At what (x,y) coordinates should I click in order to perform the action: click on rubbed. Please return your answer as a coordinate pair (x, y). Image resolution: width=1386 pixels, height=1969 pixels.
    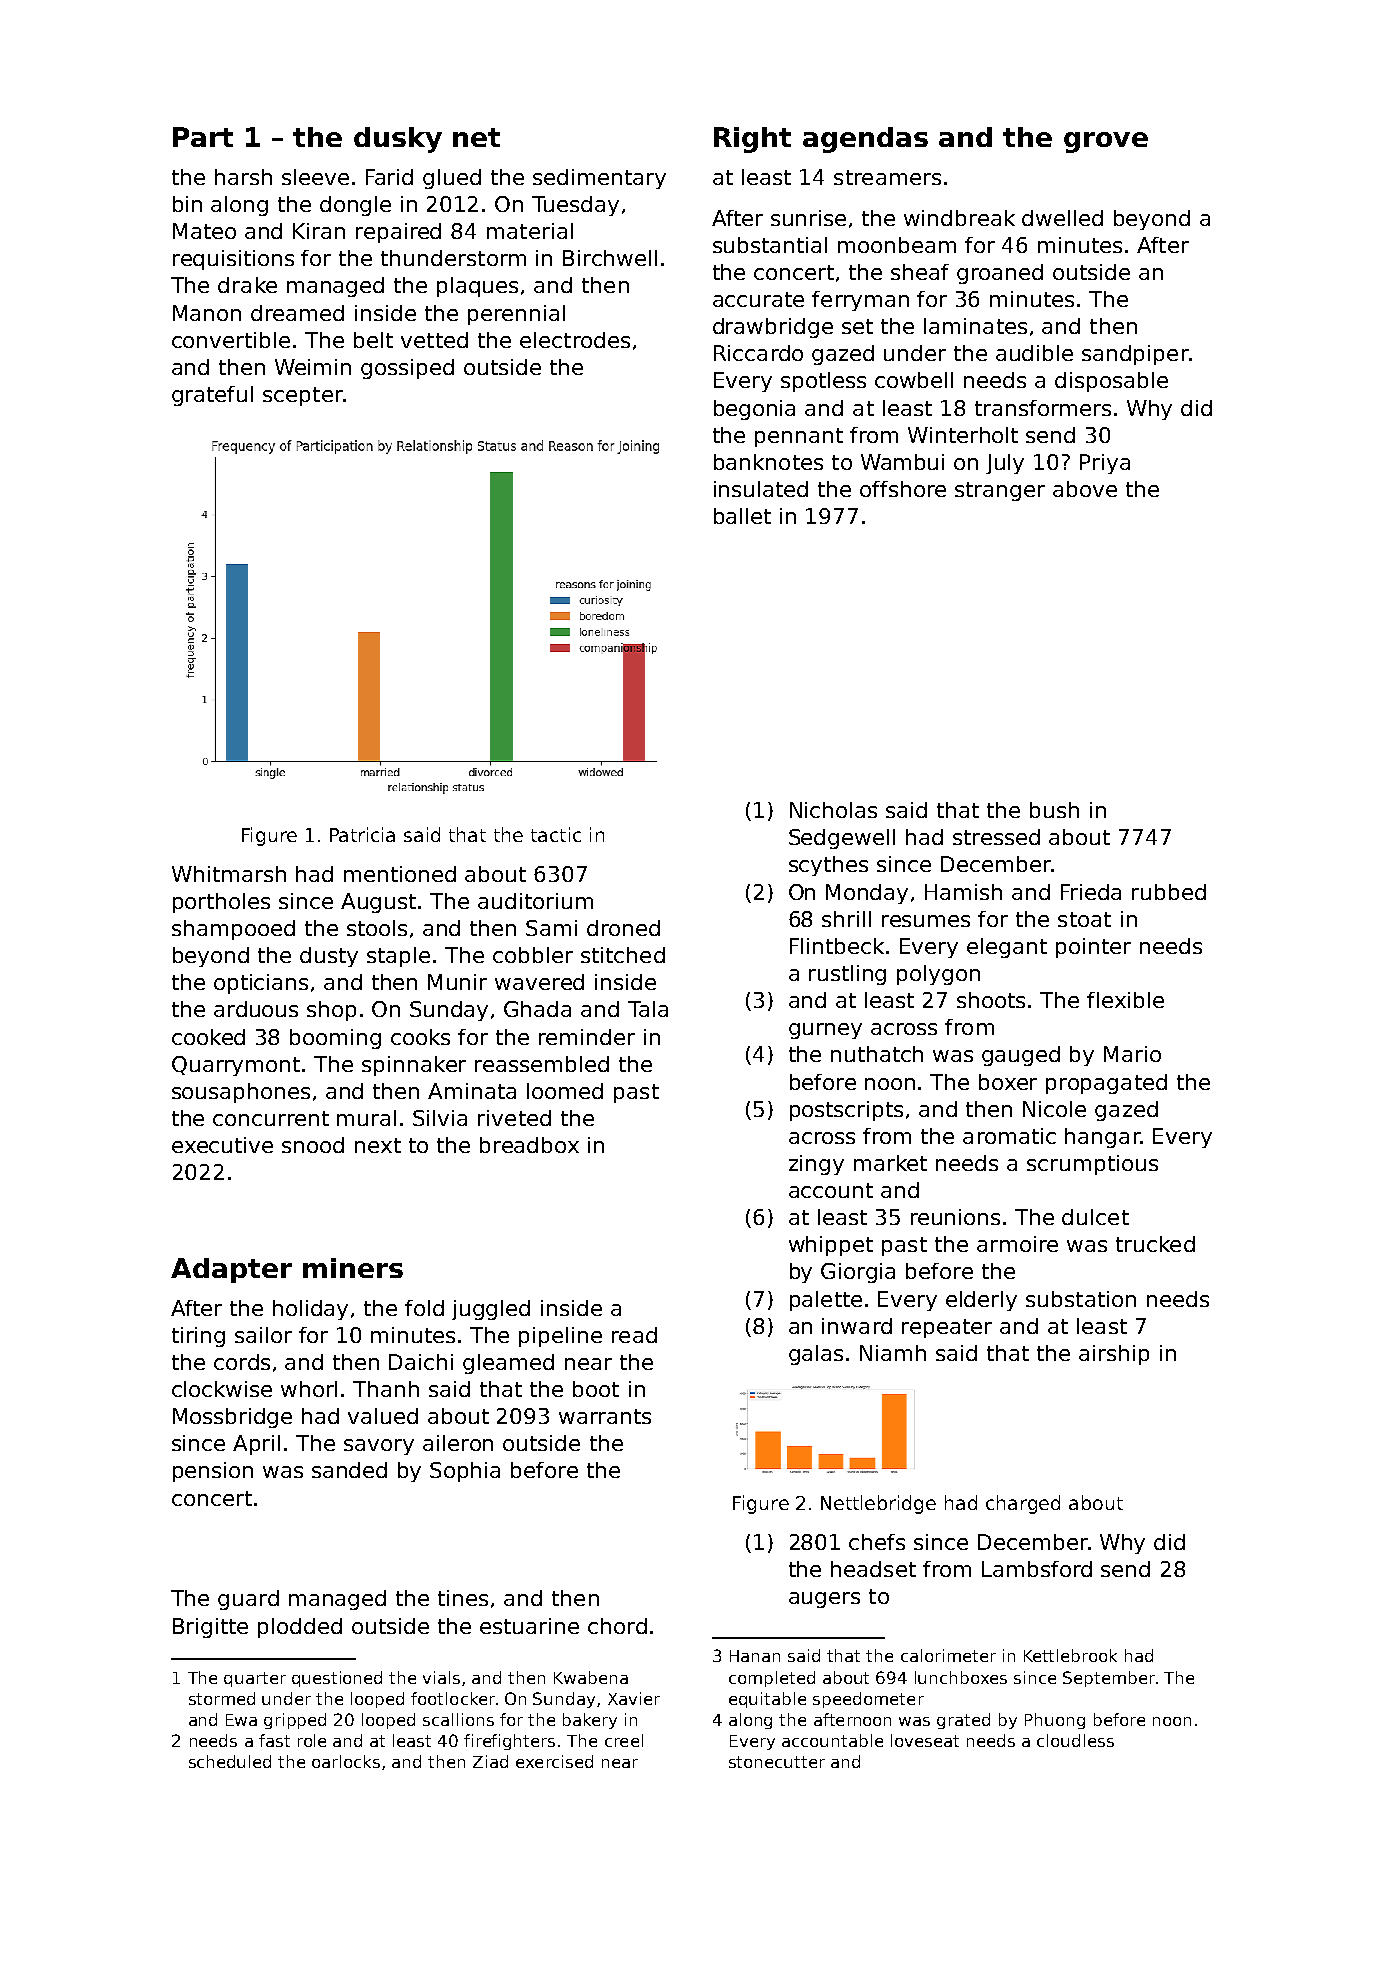
    Looking at the image, I should click on (1169, 892).
